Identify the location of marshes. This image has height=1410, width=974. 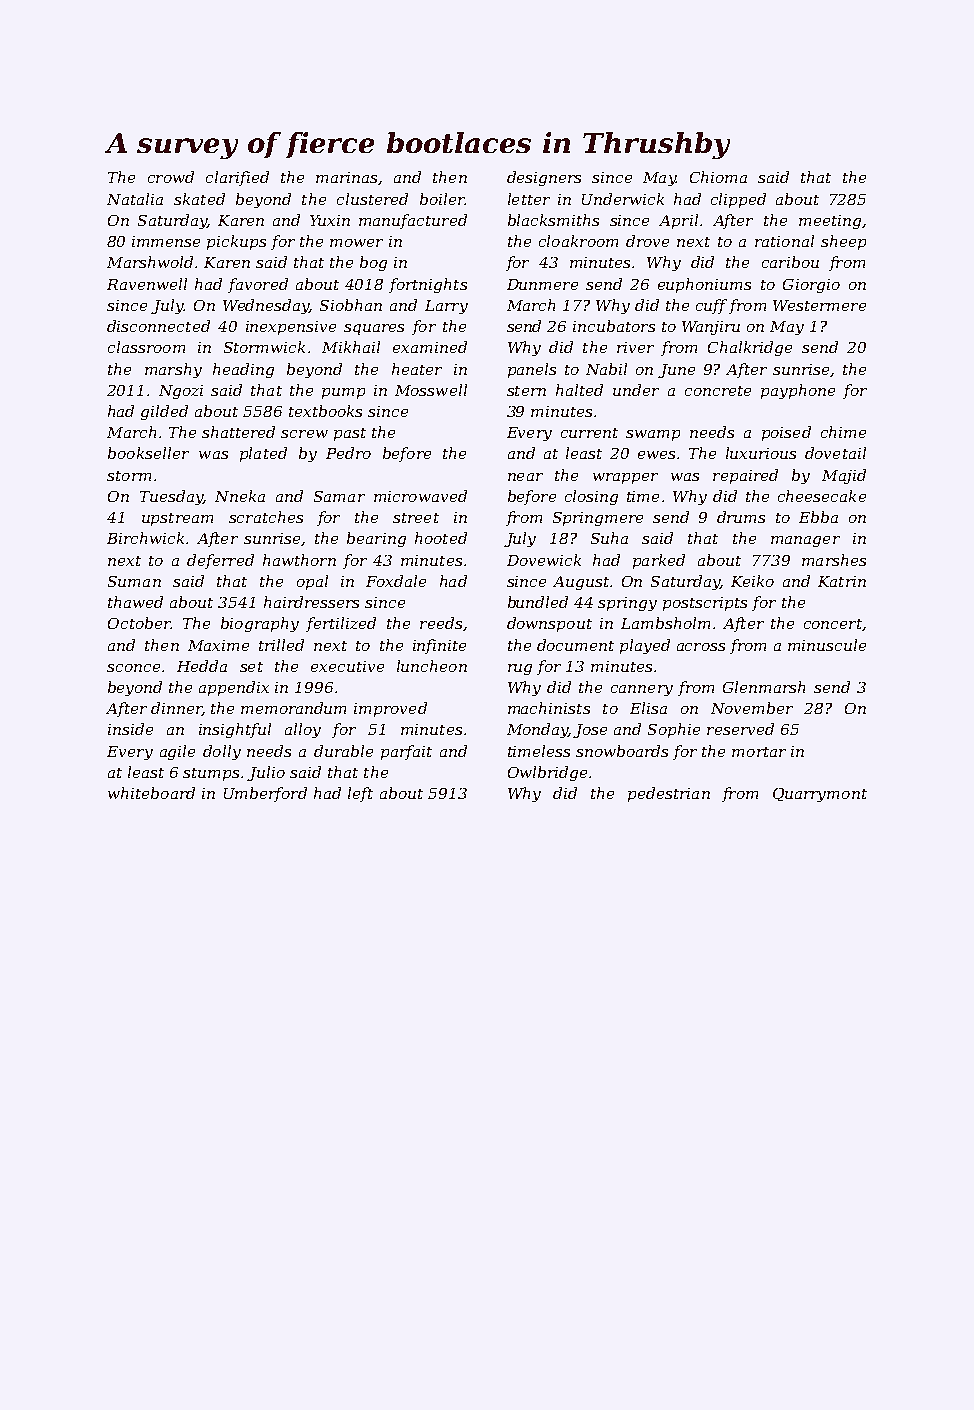
(834, 560).
